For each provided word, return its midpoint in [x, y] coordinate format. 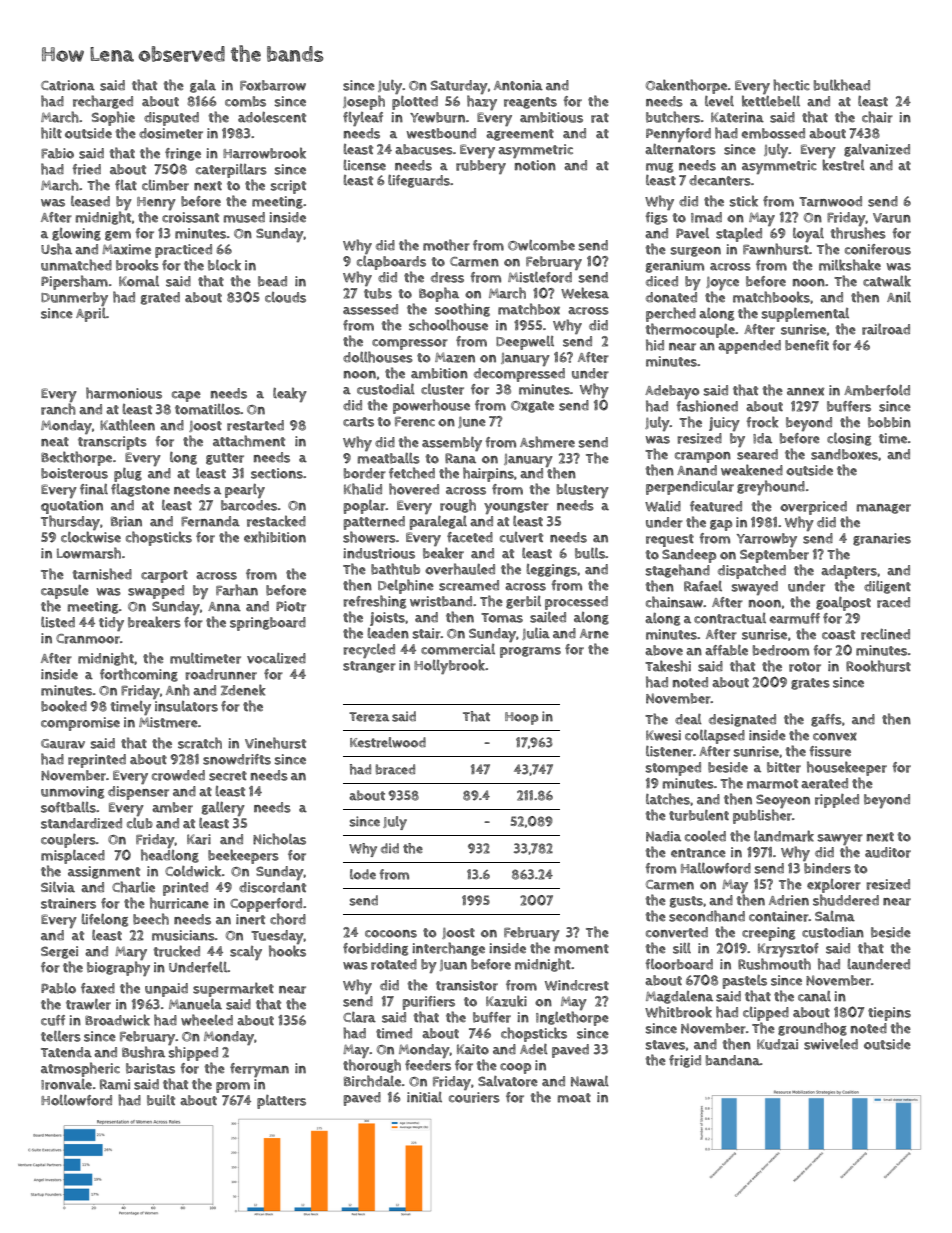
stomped [673, 769]
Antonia [518, 85]
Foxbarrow [273, 85]
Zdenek [243, 690]
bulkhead [842, 85]
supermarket [233, 989]
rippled [837, 801]
